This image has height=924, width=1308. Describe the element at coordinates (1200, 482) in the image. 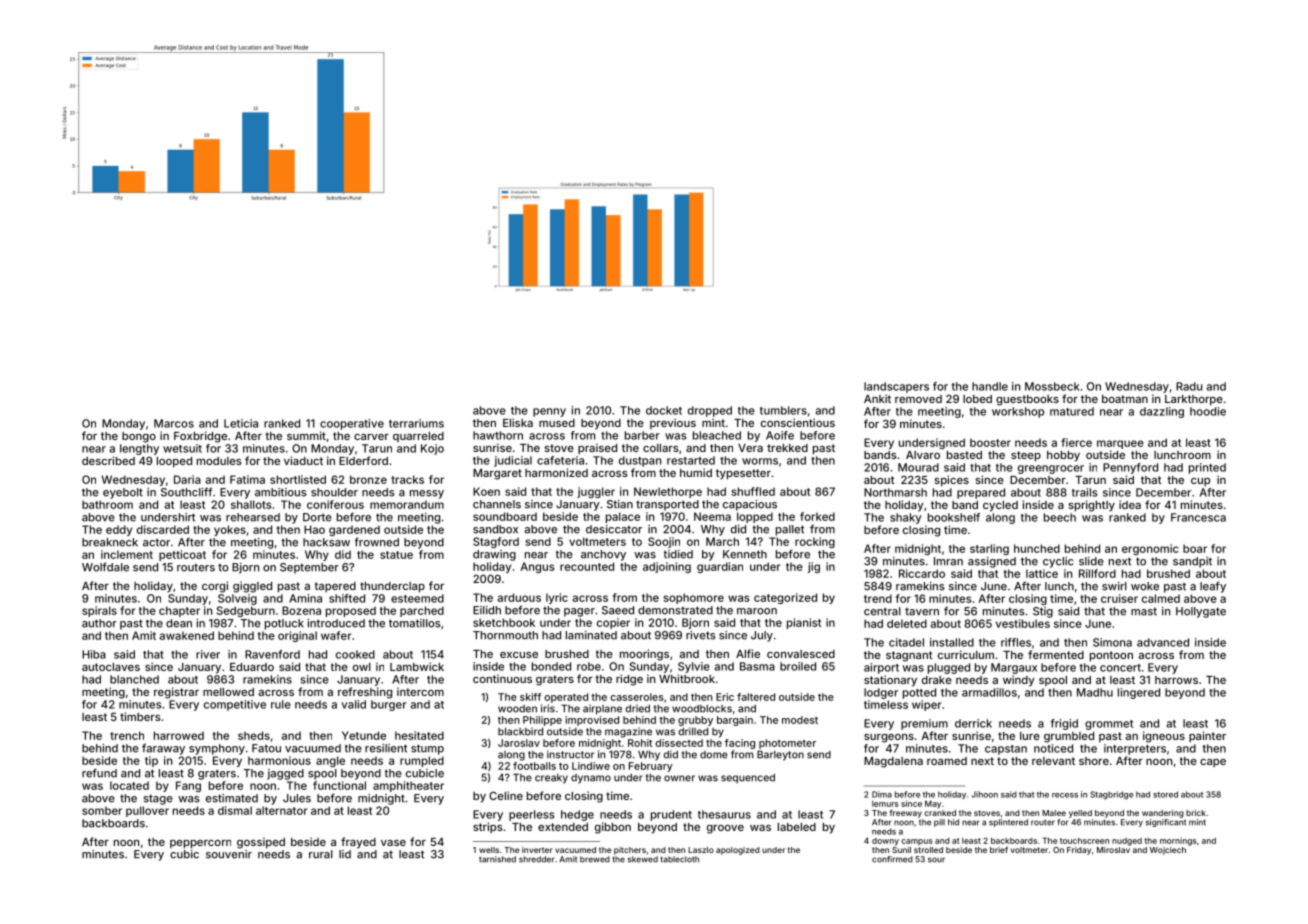

I see `cup` at that location.
